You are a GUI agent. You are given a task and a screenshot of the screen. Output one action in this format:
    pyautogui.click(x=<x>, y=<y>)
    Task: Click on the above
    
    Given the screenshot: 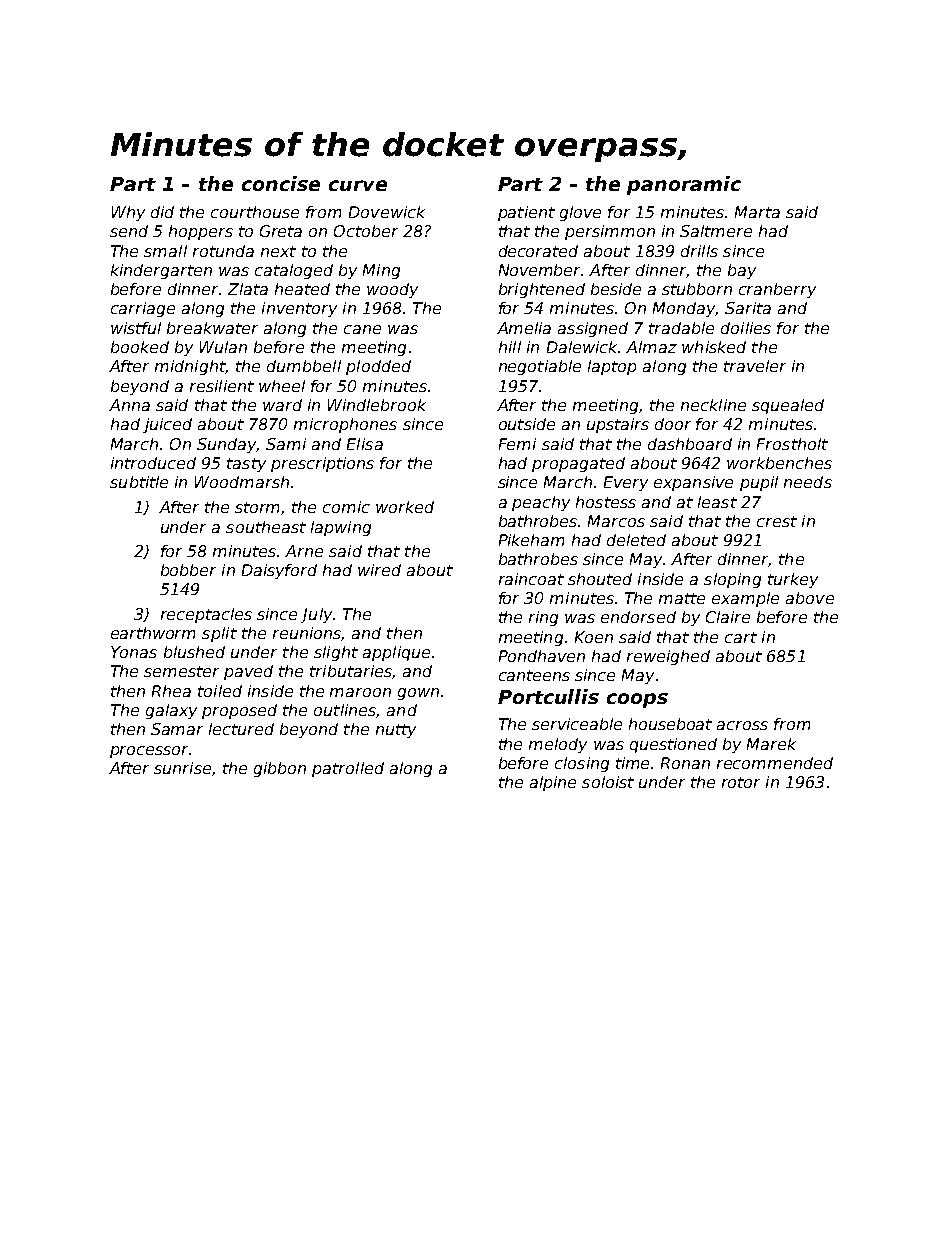 What is the action you would take?
    pyautogui.click(x=810, y=598)
